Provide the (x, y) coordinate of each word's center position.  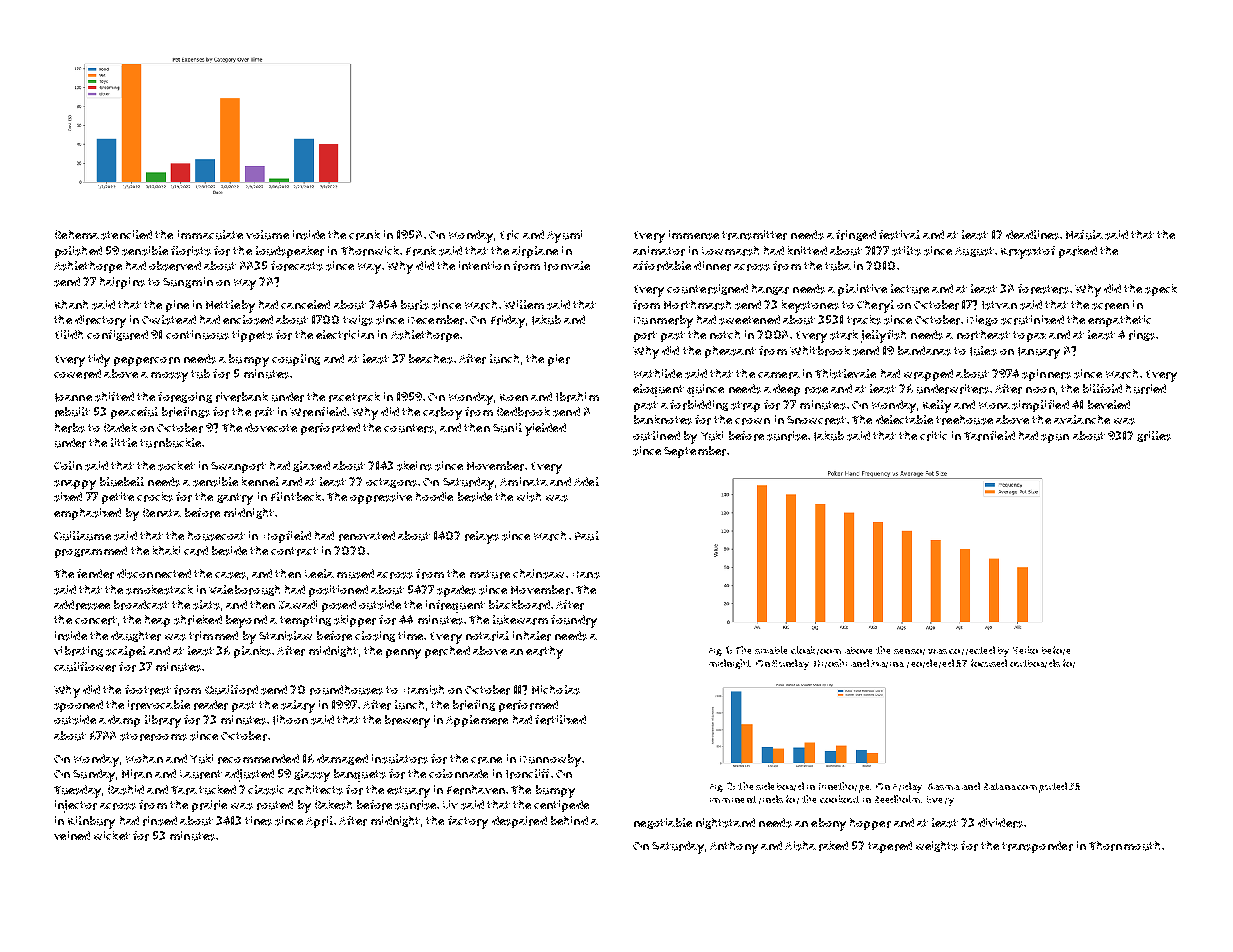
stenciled (126, 235)
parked (1078, 252)
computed (1042, 787)
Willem (524, 304)
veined (72, 835)
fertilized (560, 720)
